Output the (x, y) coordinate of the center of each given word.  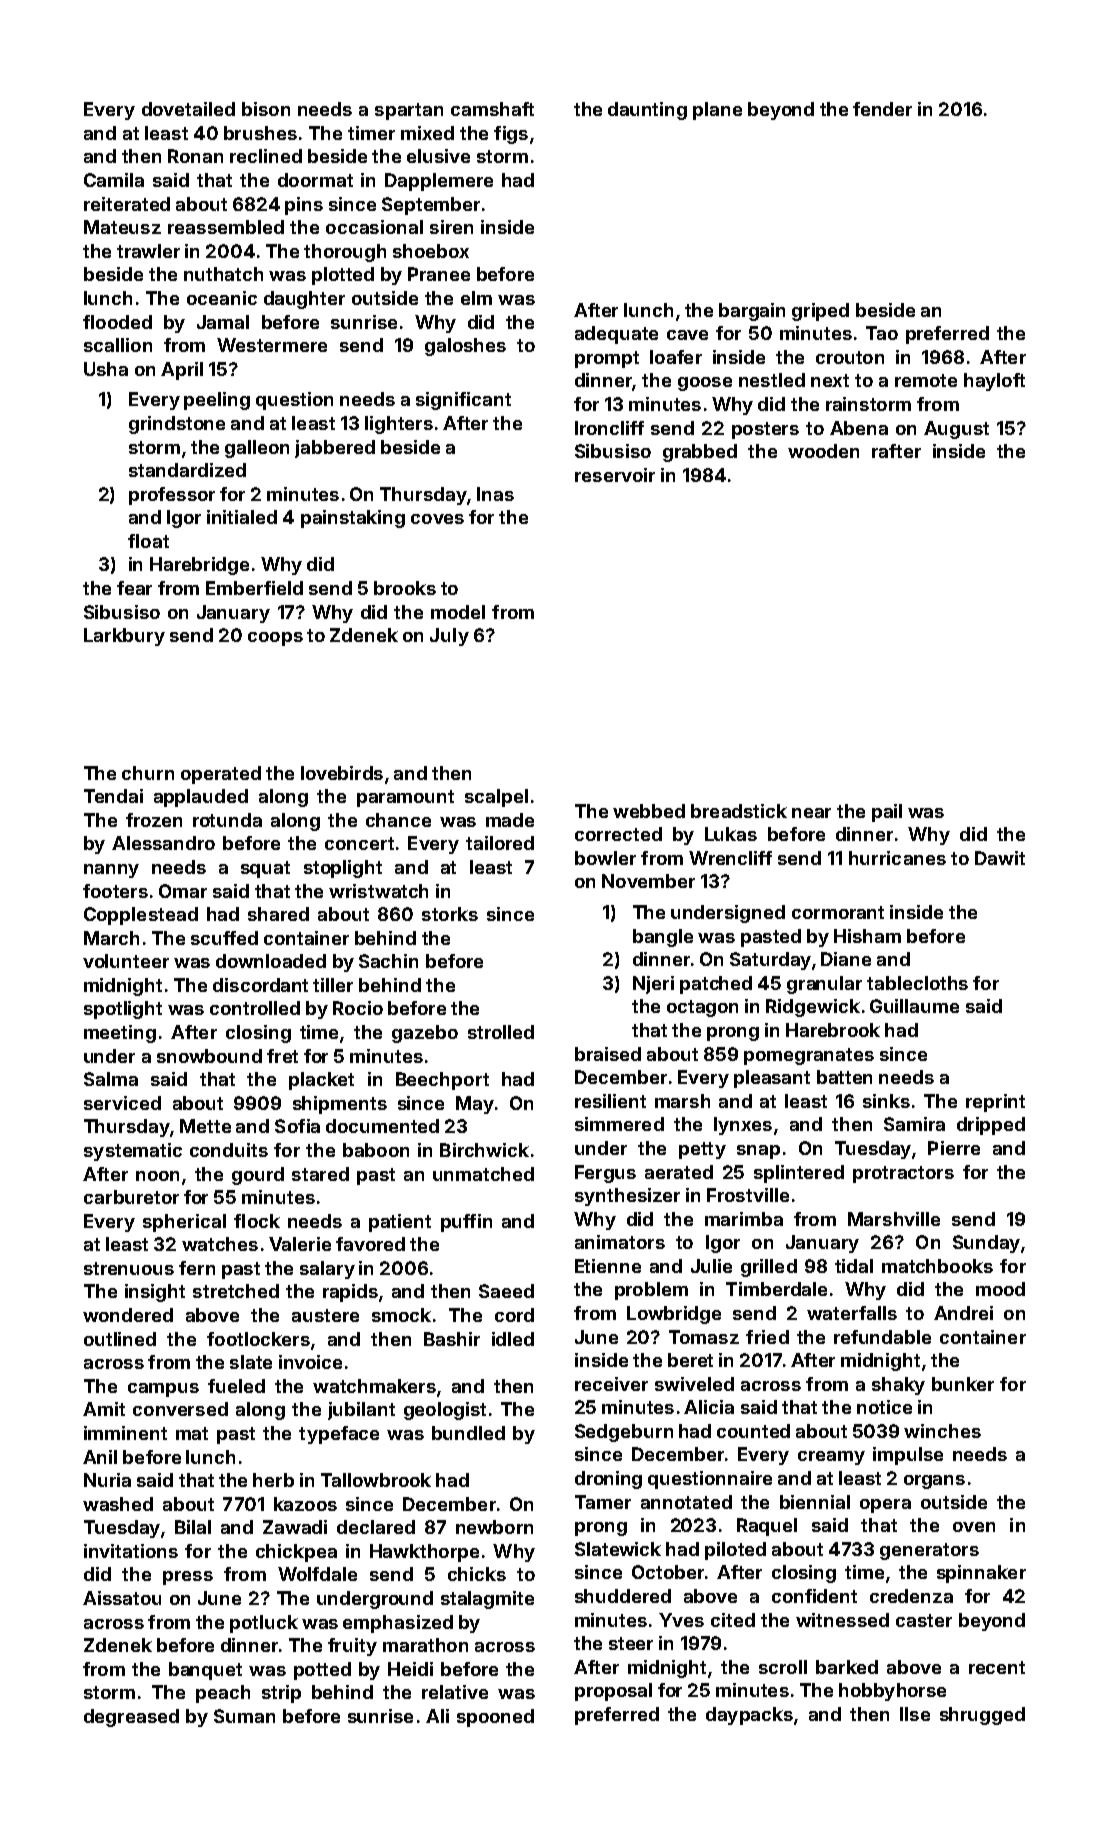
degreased (131, 1718)
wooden (823, 451)
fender (882, 109)
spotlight (123, 1010)
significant (463, 401)
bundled (468, 1433)
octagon (702, 1008)
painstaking (353, 519)
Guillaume (914, 1006)
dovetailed (188, 109)
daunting (647, 111)
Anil (100, 1457)
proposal (613, 1692)
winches (942, 1431)
